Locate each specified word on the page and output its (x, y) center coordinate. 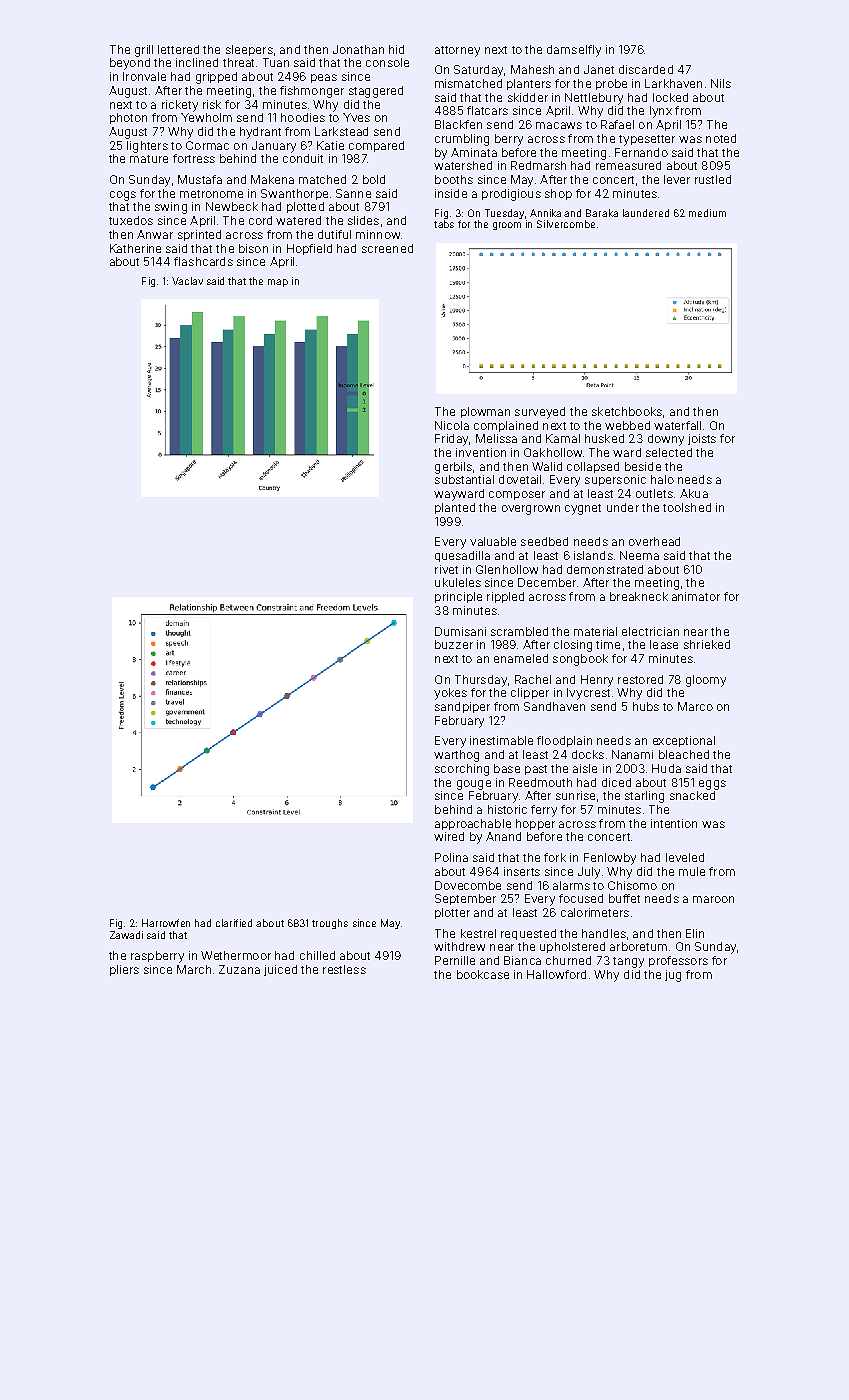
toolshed (687, 507)
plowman (485, 412)
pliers (124, 970)
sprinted (199, 235)
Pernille (455, 960)
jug (673, 976)
